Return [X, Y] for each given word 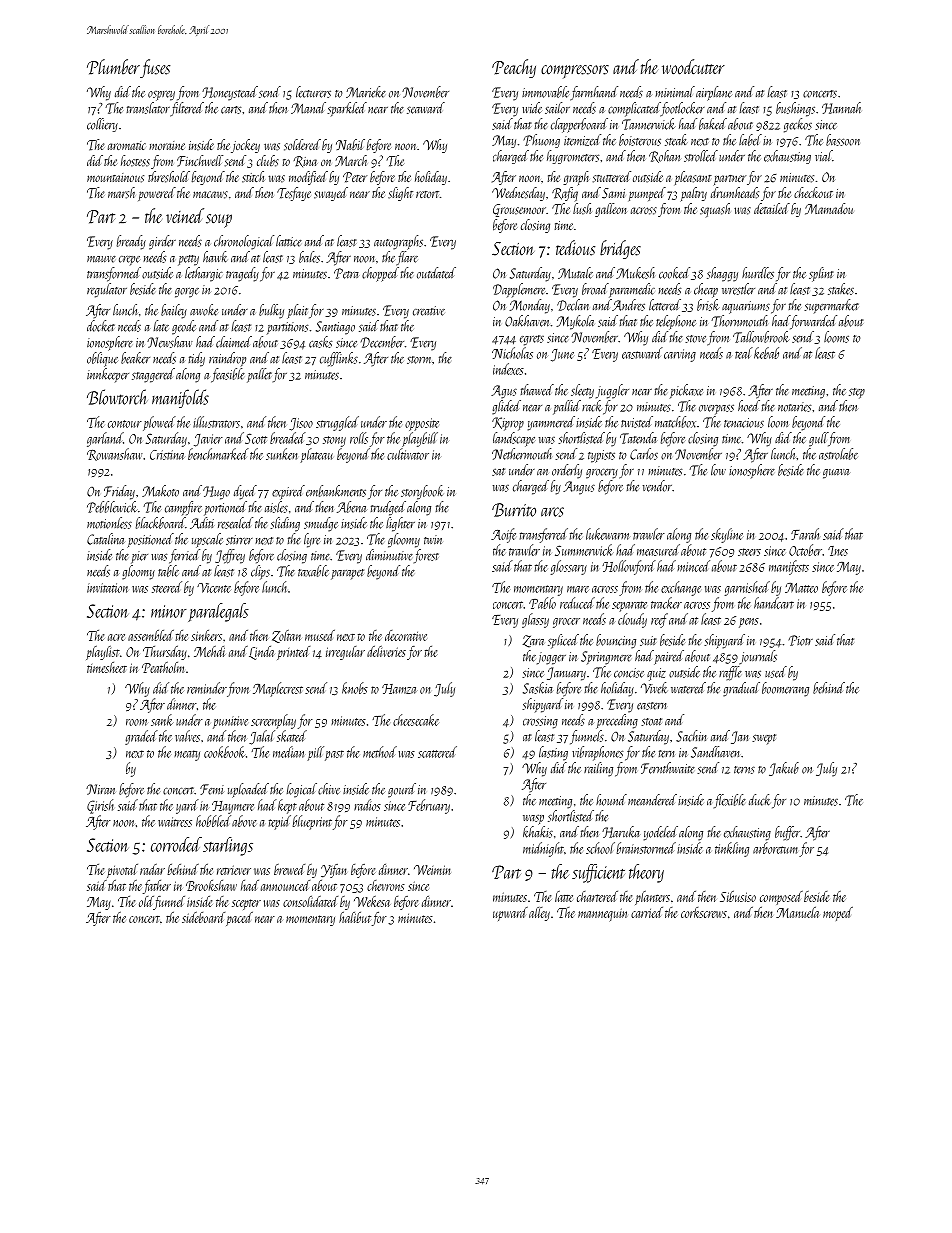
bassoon [843, 140]
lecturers [313, 92]
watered [688, 688]
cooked [674, 273]
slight [400, 194]
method [380, 752]
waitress [175, 822]
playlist [103, 653]
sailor [557, 108]
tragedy [242, 274]
